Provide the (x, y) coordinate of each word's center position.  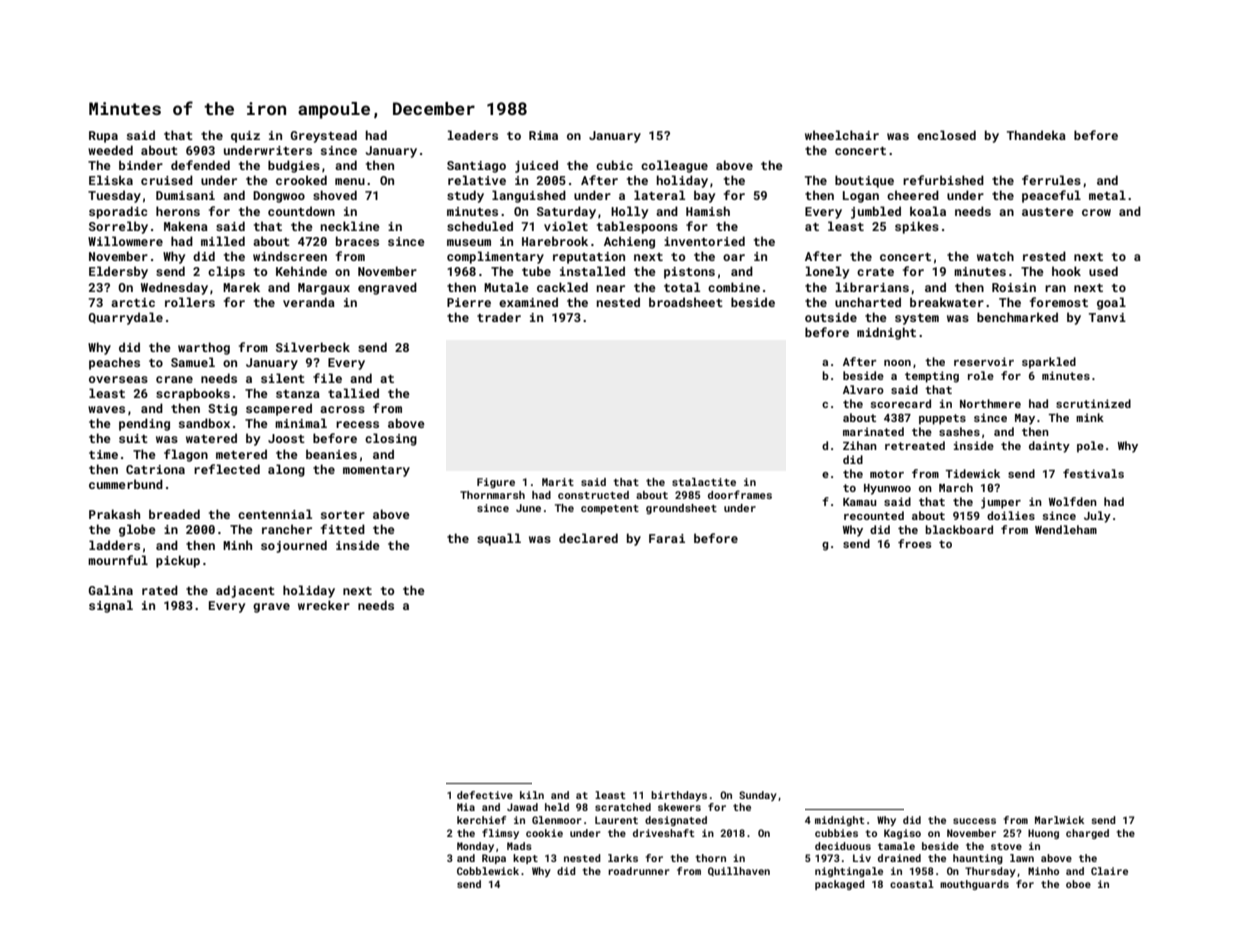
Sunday (758, 796)
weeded (110, 150)
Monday (475, 847)
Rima (543, 135)
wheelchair (842, 135)
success (974, 821)
